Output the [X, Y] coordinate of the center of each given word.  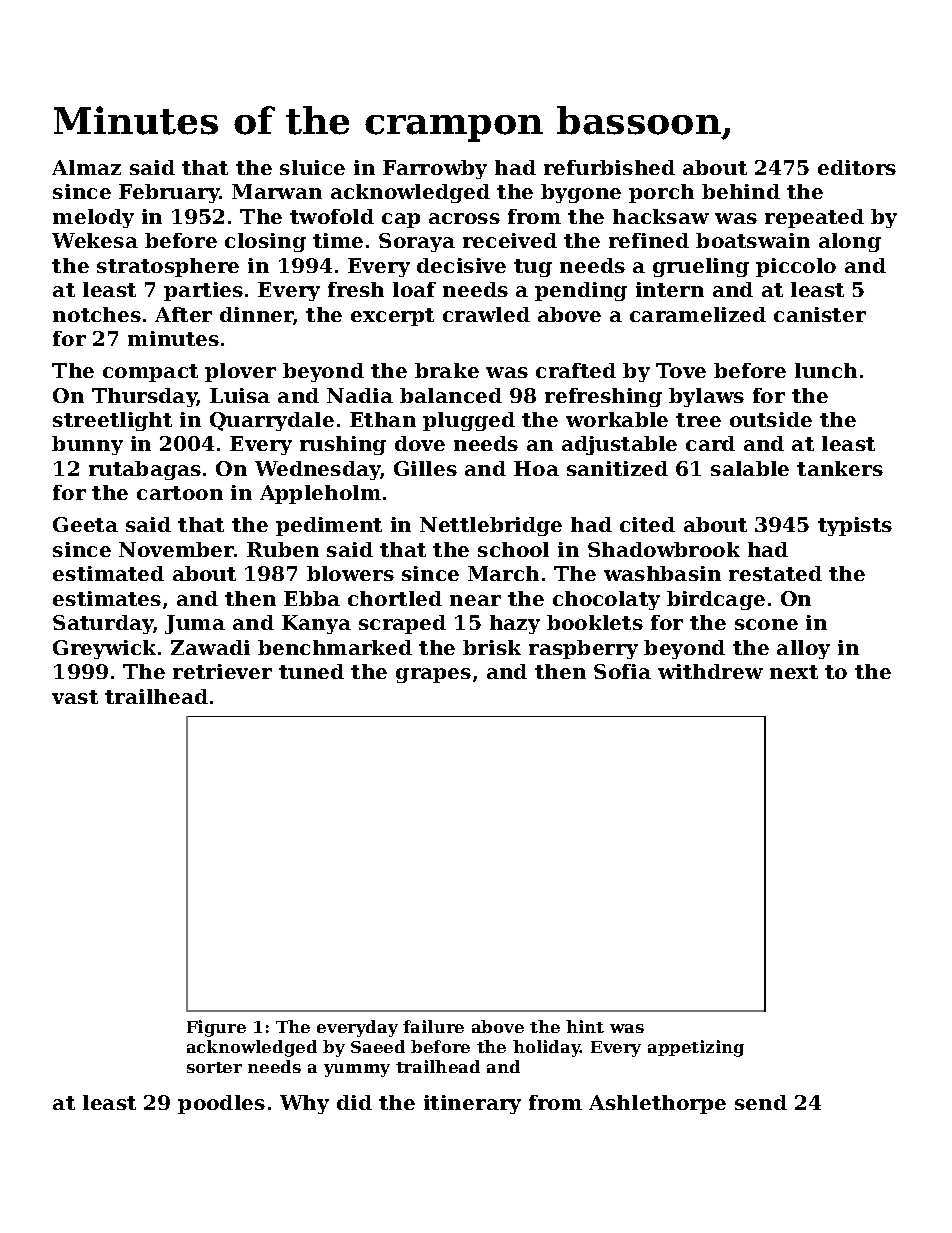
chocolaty [606, 600]
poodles [221, 1104]
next [794, 672]
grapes [433, 675]
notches [97, 314]
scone [766, 624]
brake [447, 370]
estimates [107, 598]
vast [75, 697]
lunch [826, 370]
